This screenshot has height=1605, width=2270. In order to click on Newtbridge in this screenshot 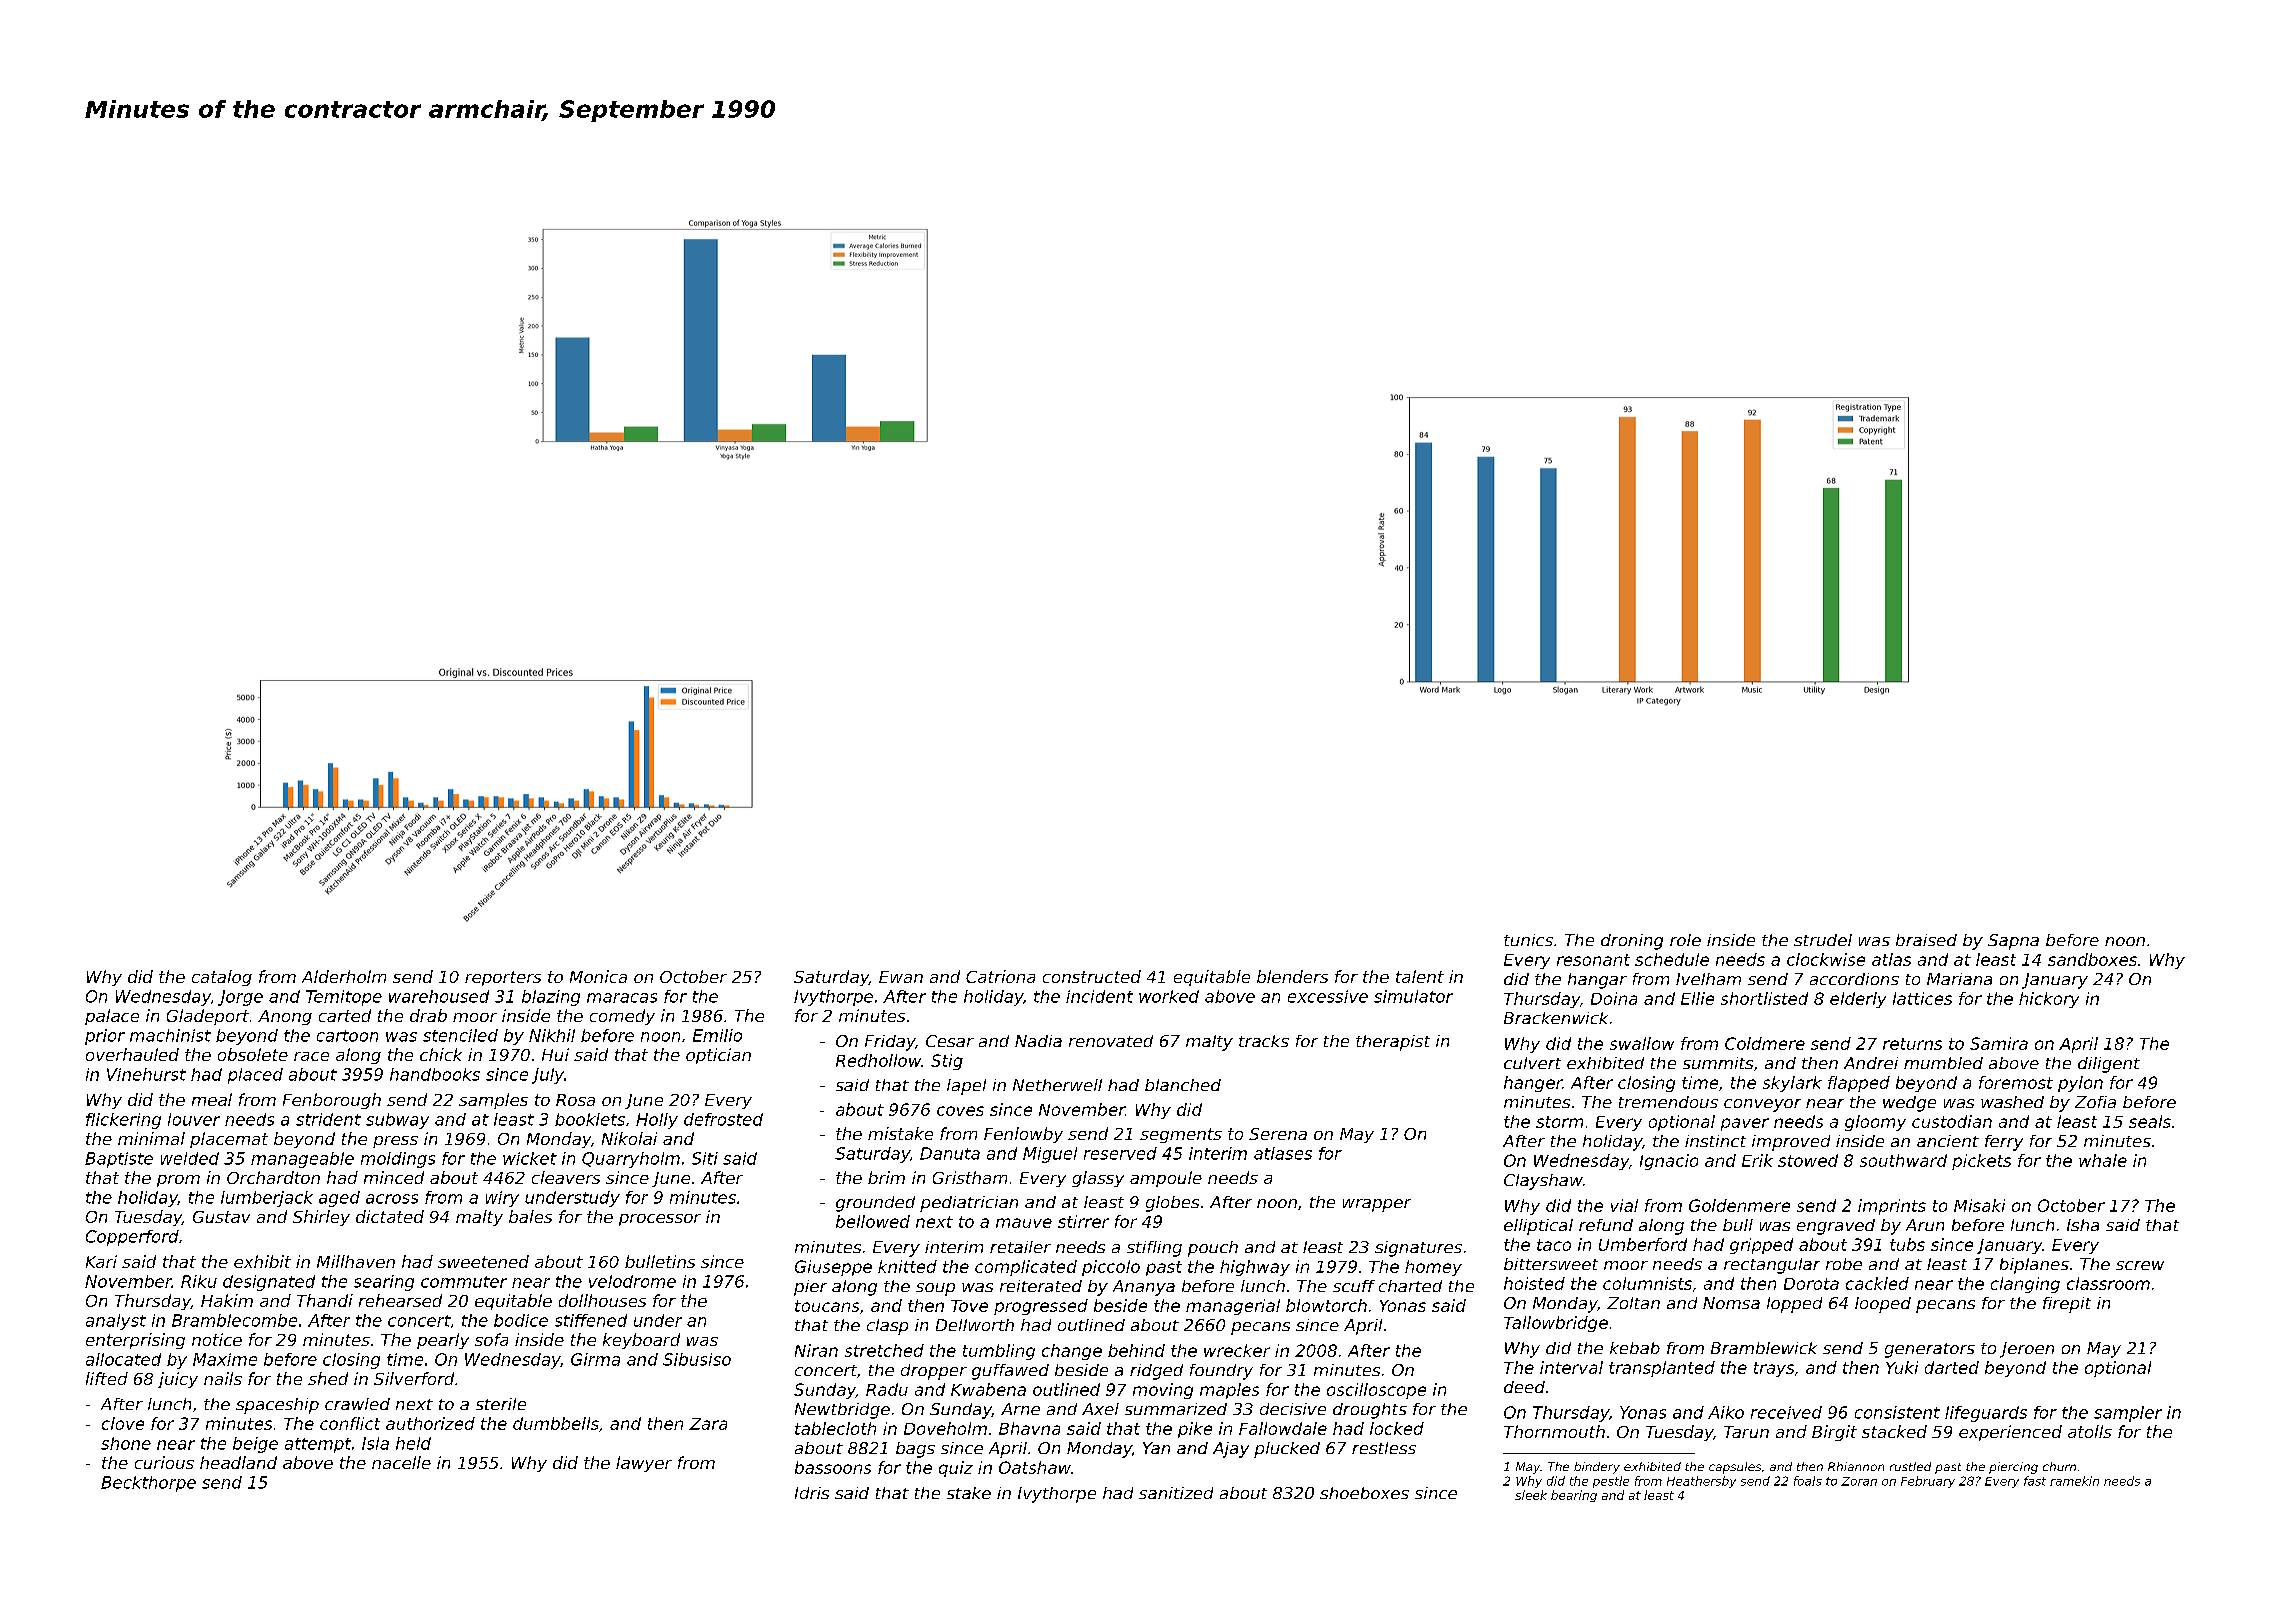, I will do `click(842, 1411)`.
